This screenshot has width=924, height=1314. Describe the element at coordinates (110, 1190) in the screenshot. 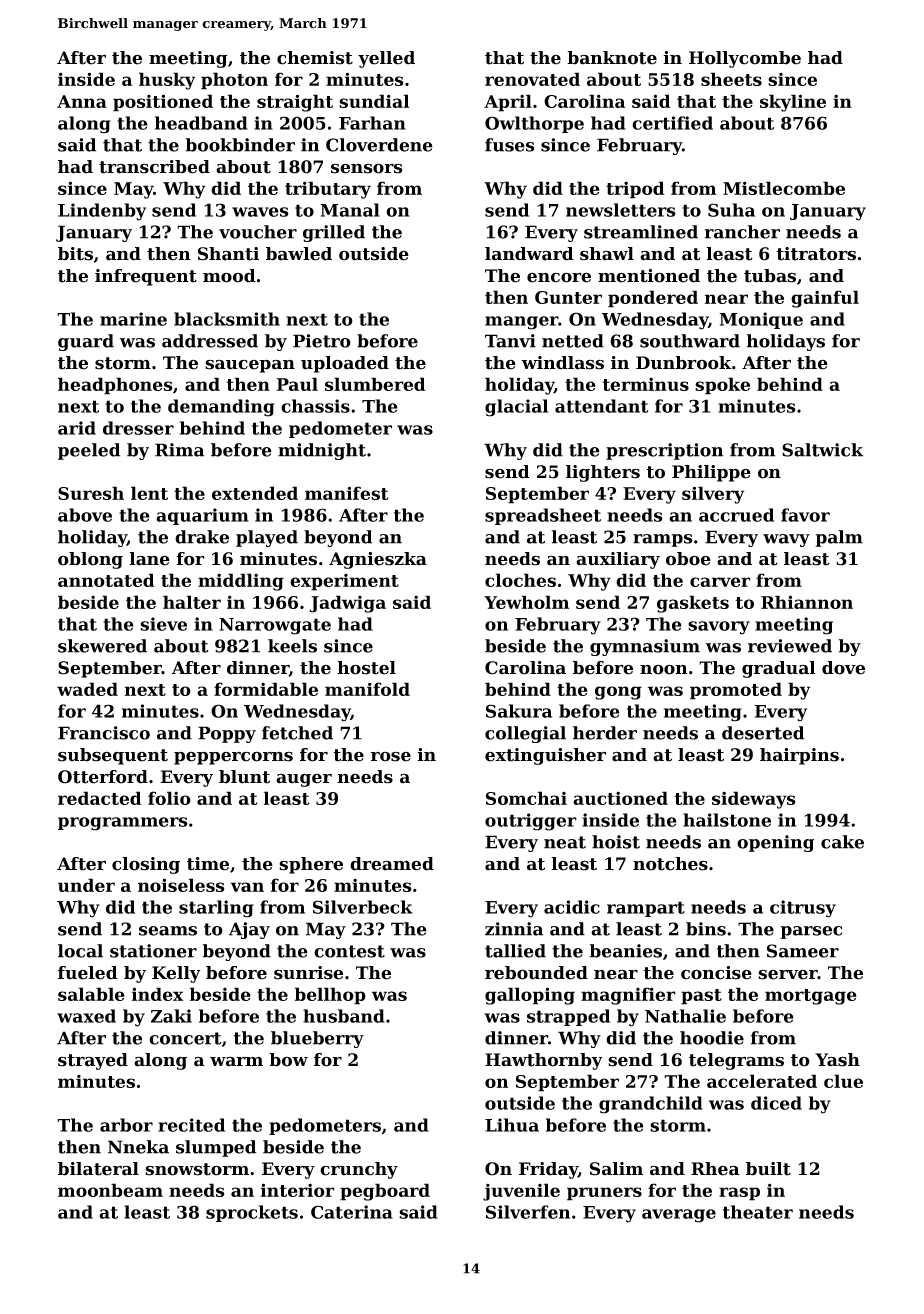

I see `moonbeam` at that location.
